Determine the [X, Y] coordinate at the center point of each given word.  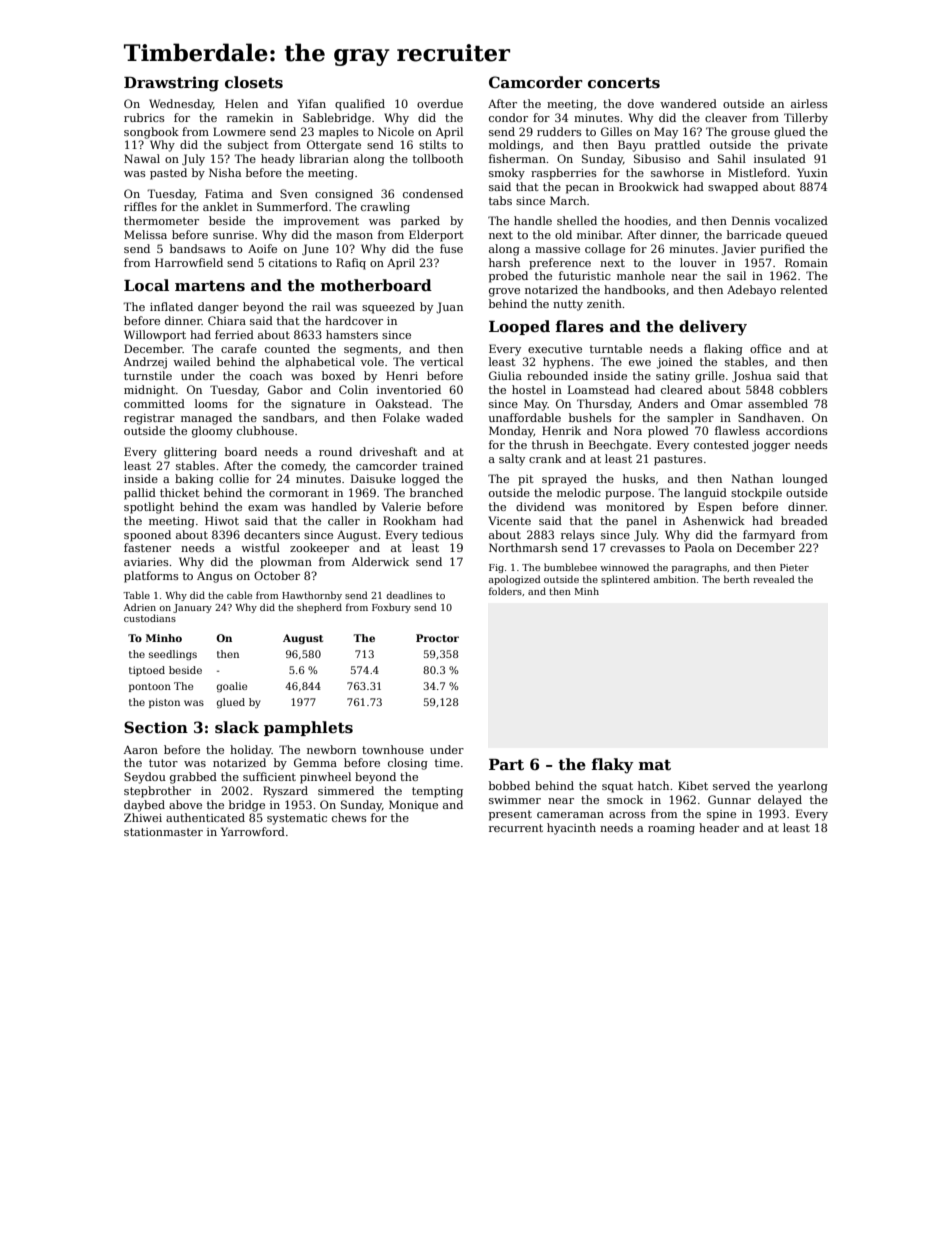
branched [436, 492]
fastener [147, 547]
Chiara [227, 320]
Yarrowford [253, 831]
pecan [582, 189]
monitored [635, 506]
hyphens [566, 363]
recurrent [516, 828]
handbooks [635, 289]
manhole [641, 275]
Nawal [142, 158]
